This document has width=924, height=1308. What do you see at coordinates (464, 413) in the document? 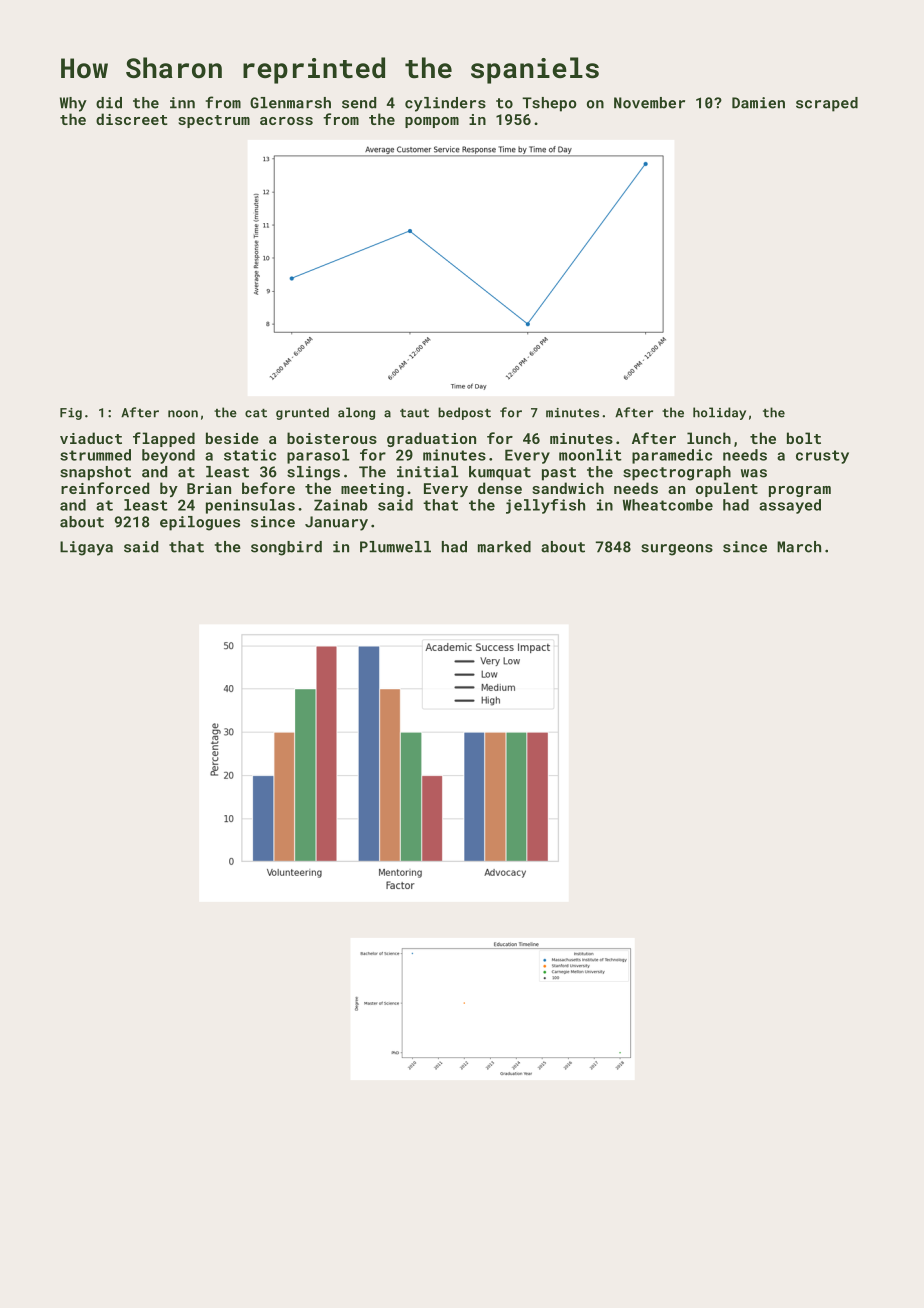
I see `bedpost` at bounding box center [464, 413].
